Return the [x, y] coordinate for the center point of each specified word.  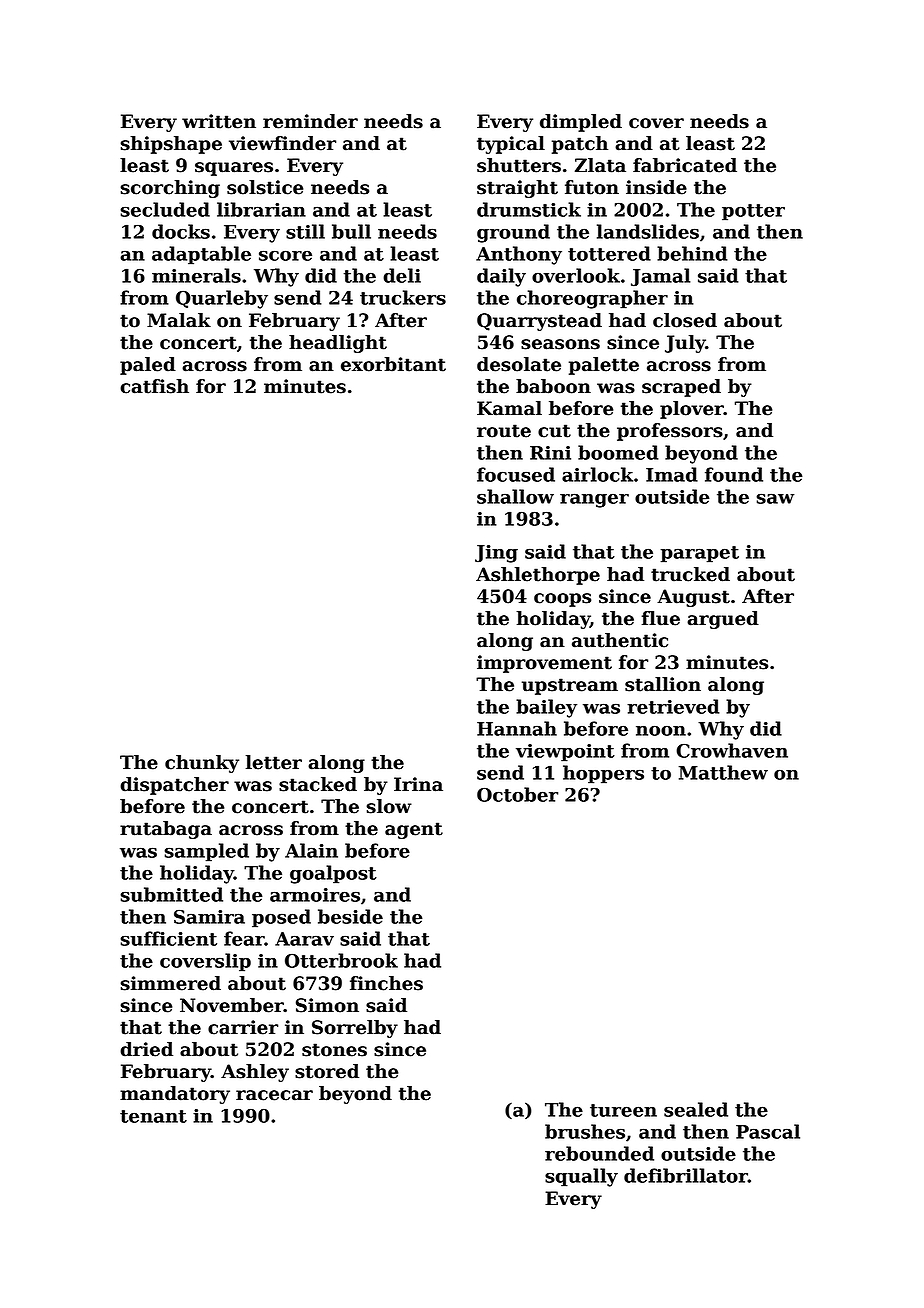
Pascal [768, 1131]
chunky [202, 764]
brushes [585, 1131]
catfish [154, 386]
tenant [153, 1116]
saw [775, 498]
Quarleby [222, 299]
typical [511, 145]
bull [351, 231]
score [285, 255]
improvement [544, 664]
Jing [496, 554]
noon [661, 730]
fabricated [685, 165]
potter [753, 212]
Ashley [255, 1073]
